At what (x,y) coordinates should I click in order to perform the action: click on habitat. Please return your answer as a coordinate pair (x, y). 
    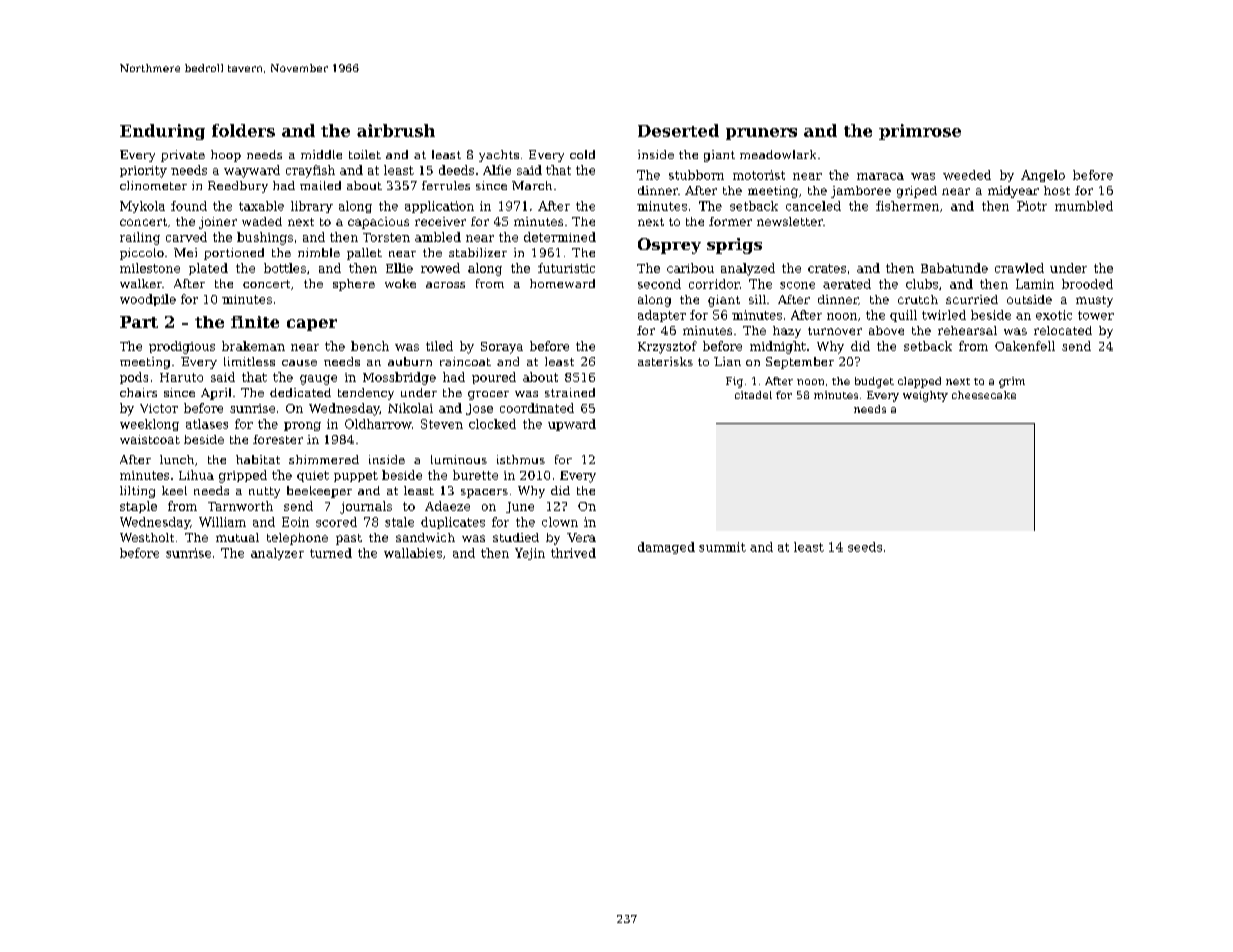
    Looking at the image, I should click on (258, 459).
